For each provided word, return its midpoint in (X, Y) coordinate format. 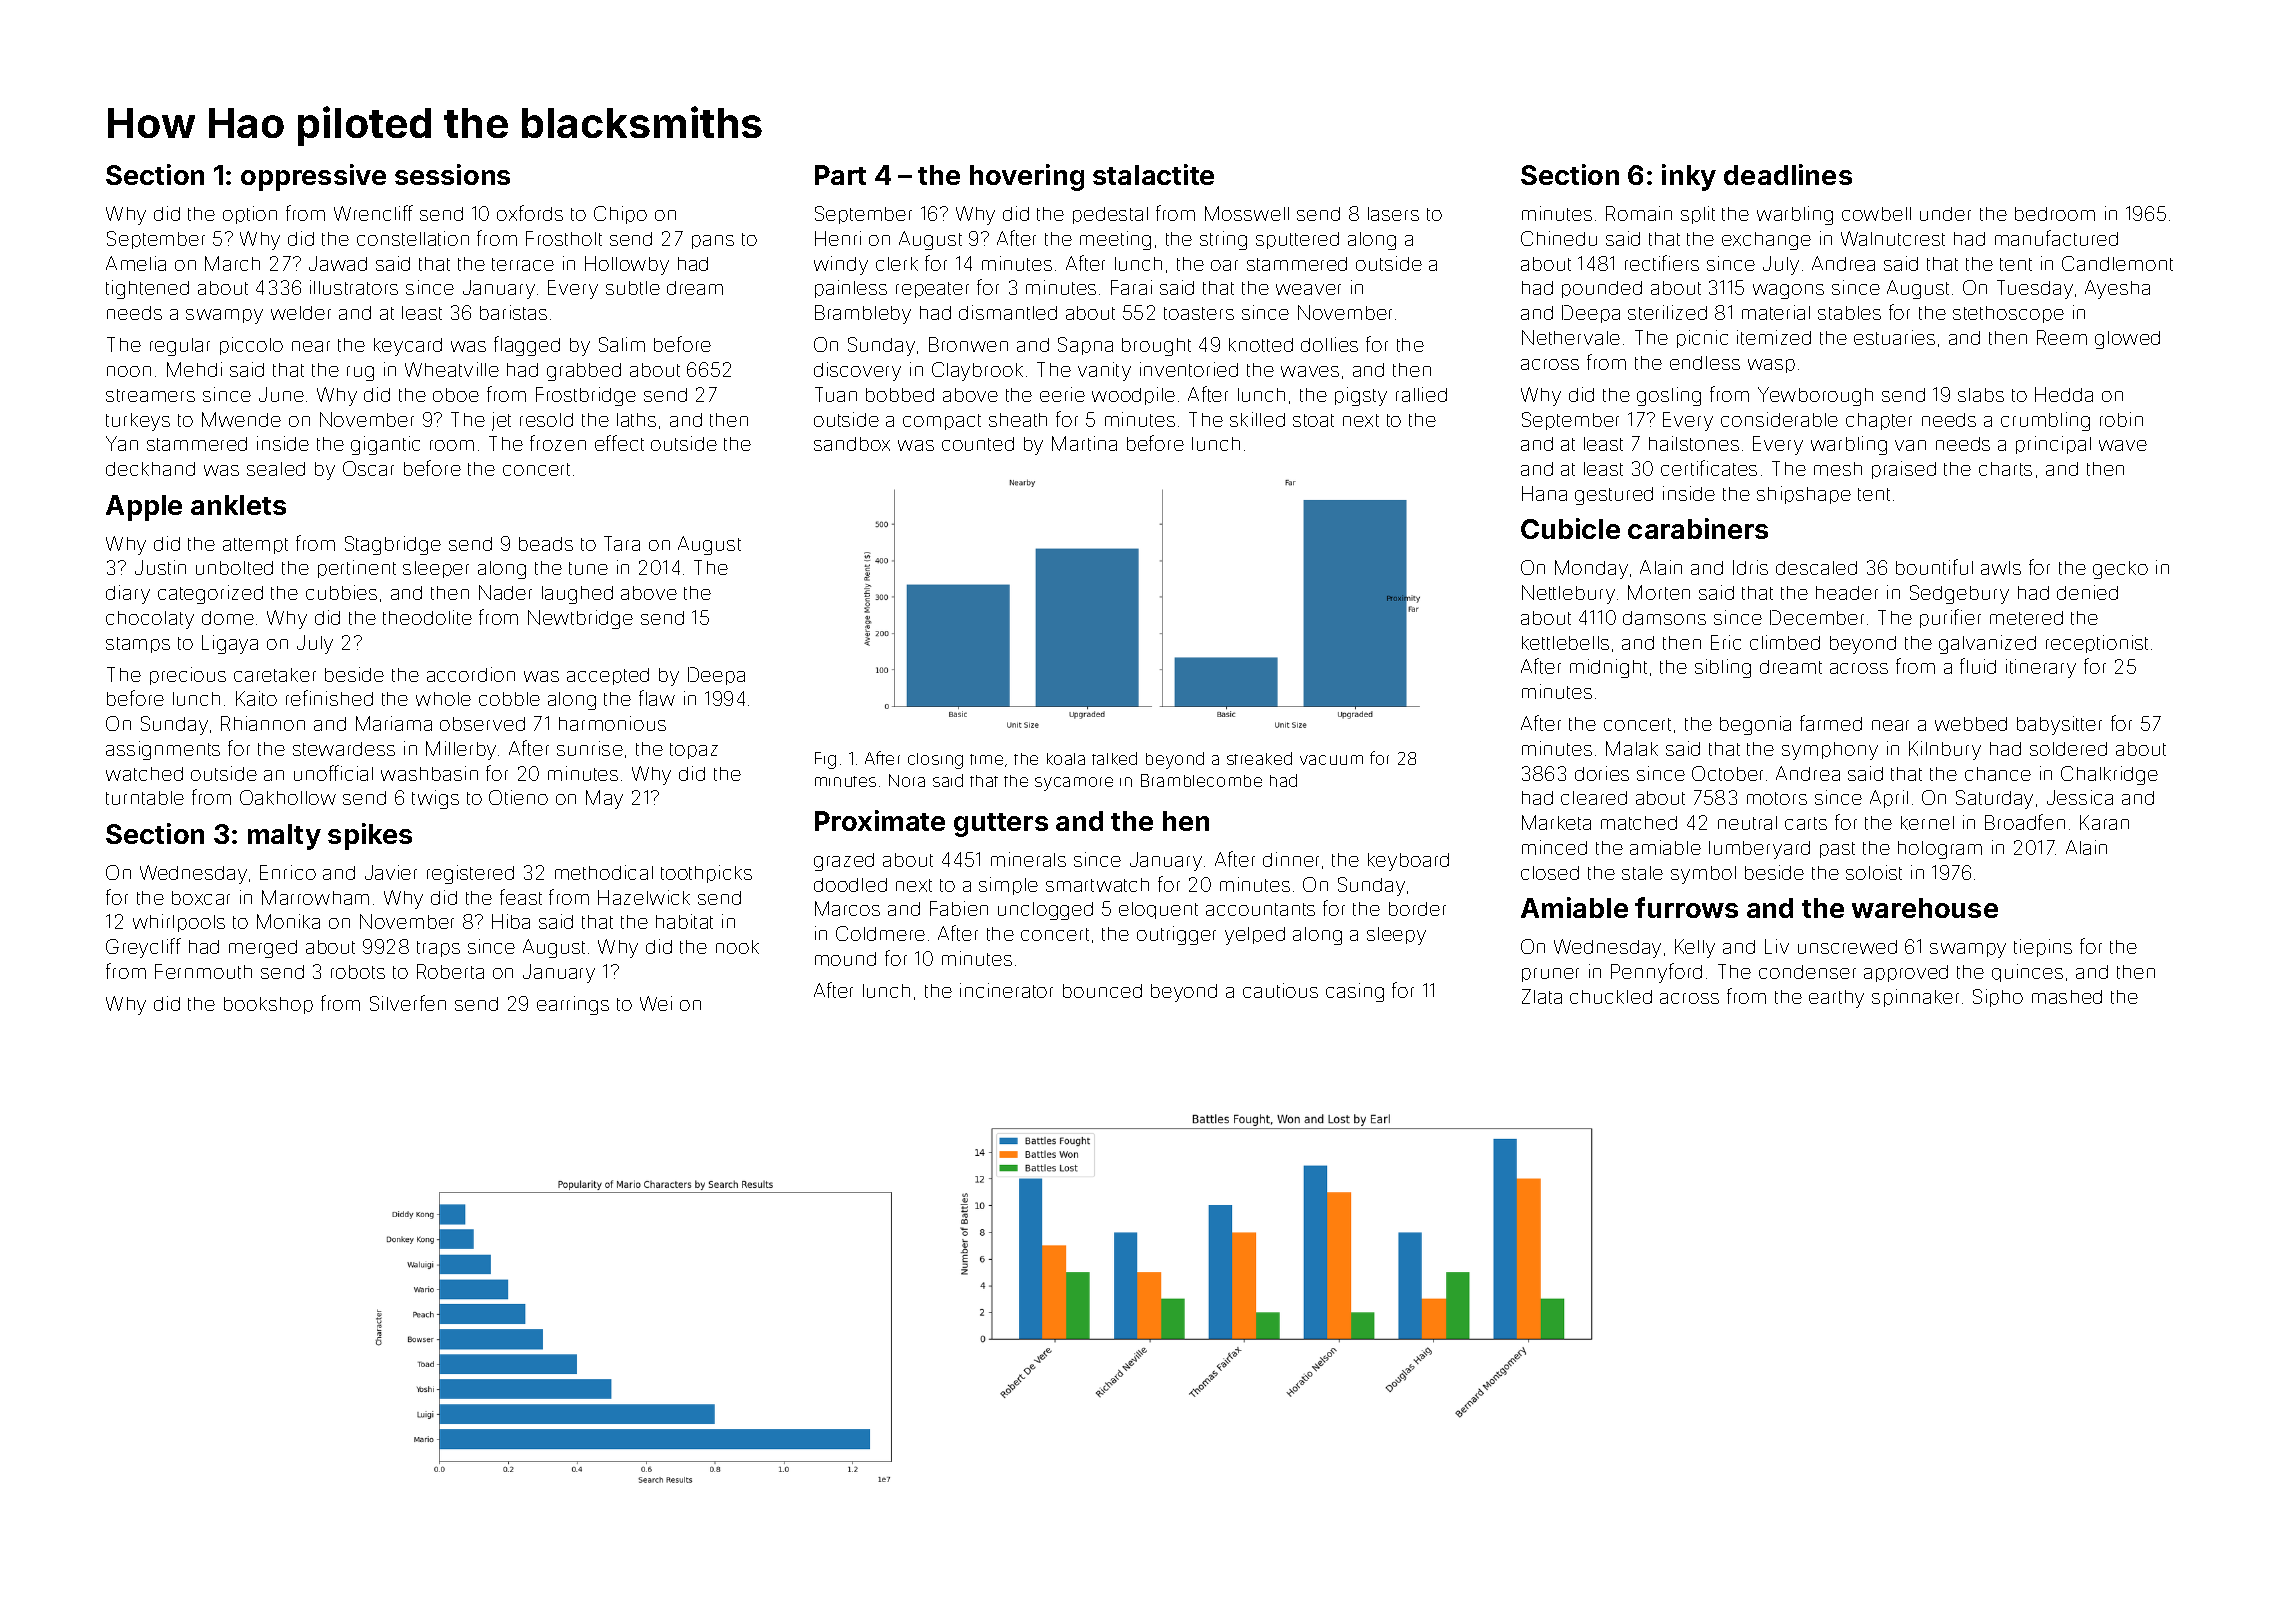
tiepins (2043, 948)
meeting (1115, 240)
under (1945, 214)
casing (1355, 992)
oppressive (313, 177)
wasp (1771, 366)
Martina (1084, 443)
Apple (144, 508)
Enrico (288, 872)
